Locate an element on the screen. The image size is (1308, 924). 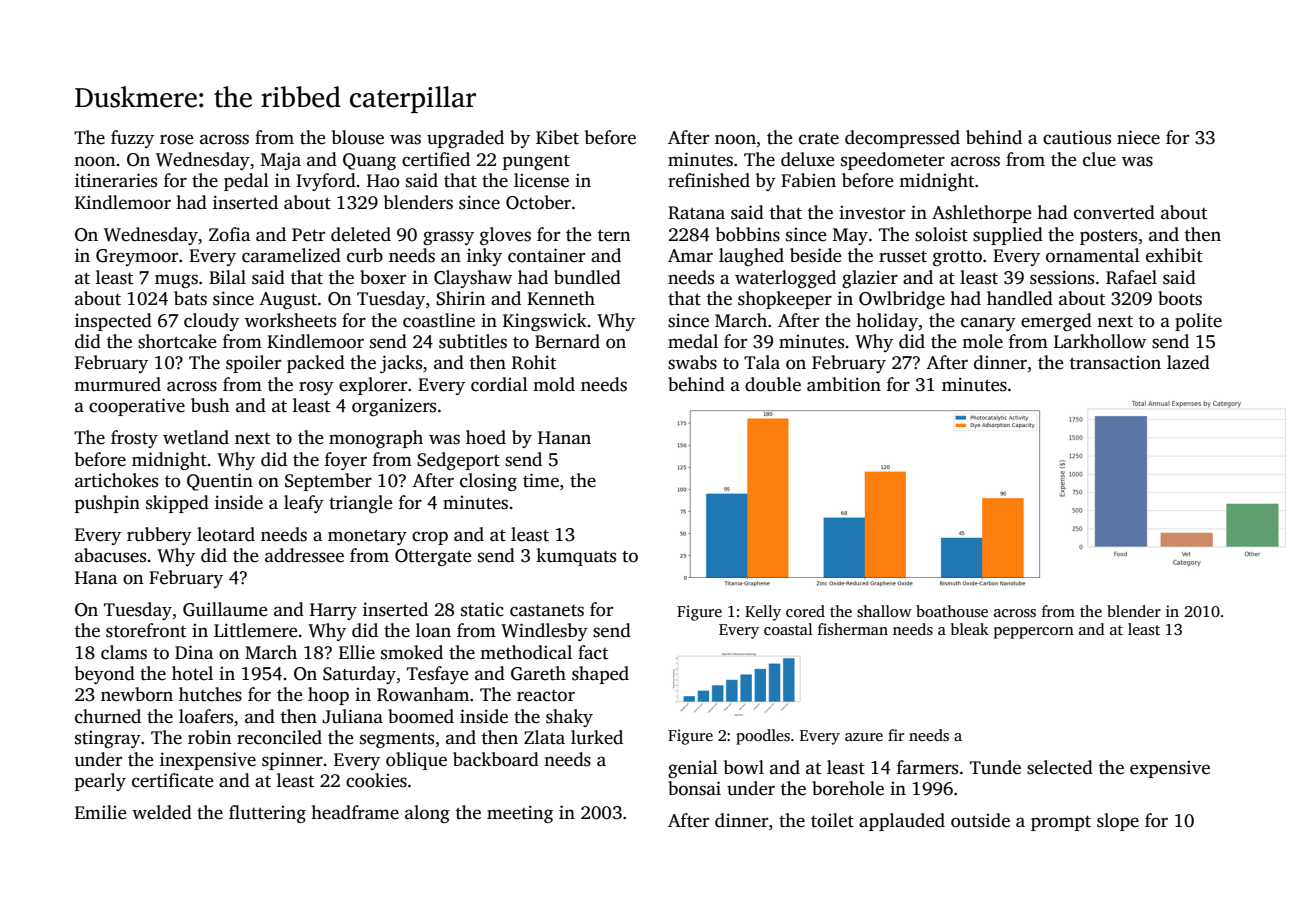
Kenneth is located at coordinates (561, 298).
